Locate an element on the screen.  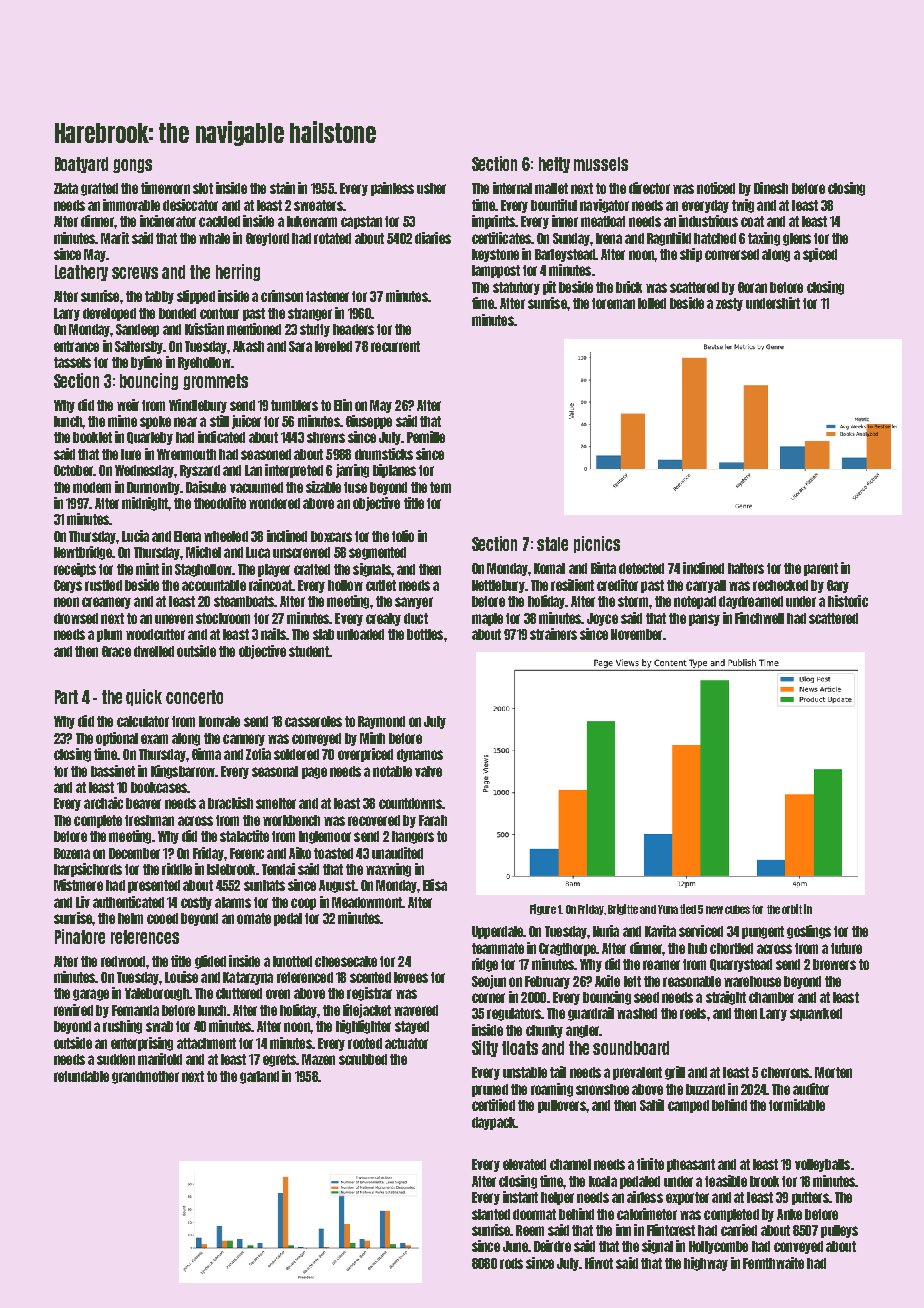
garland is located at coordinates (259, 1077).
